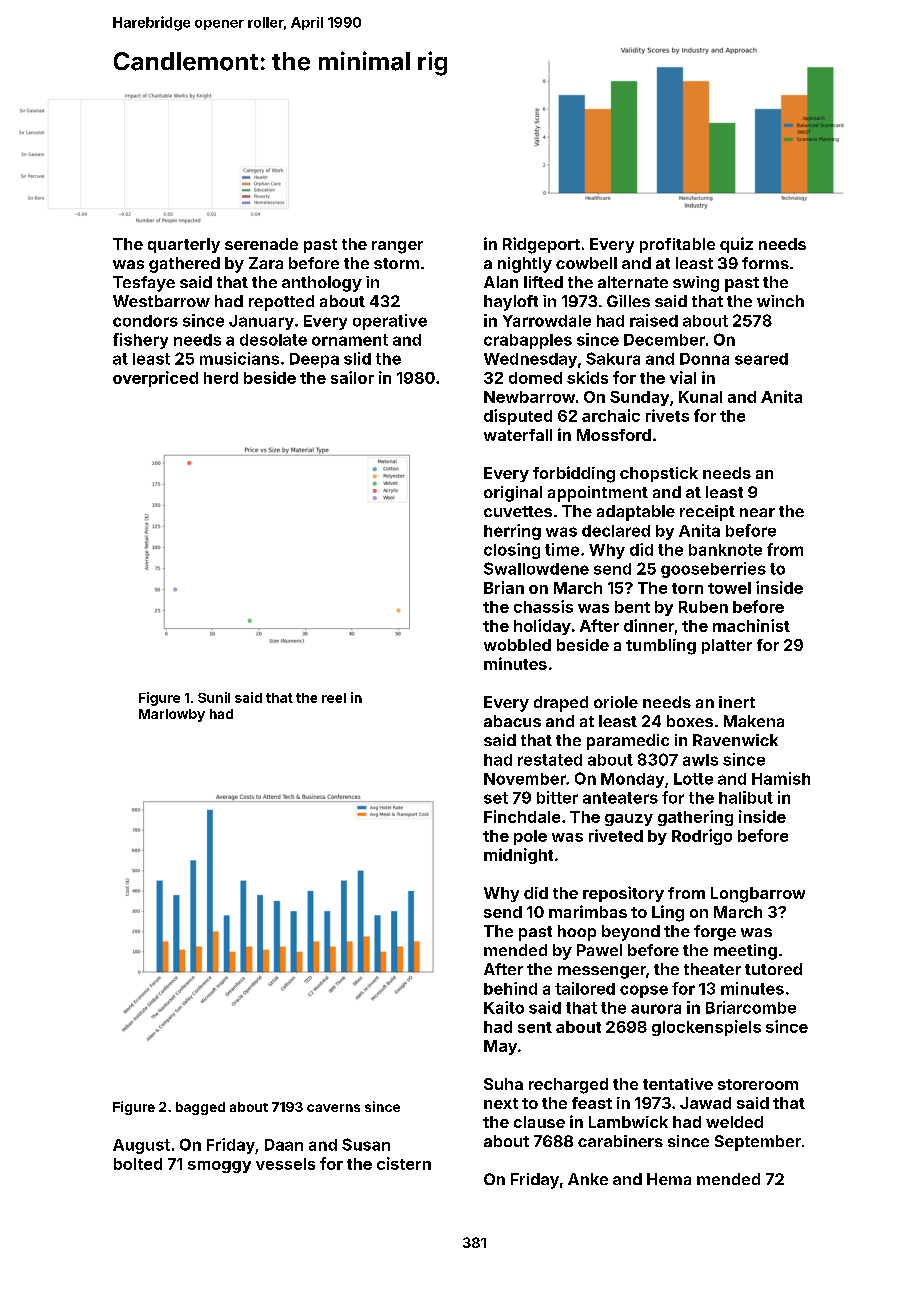 The height and width of the screenshot is (1308, 924). Describe the element at coordinates (761, 359) in the screenshot. I see `seared` at that location.
